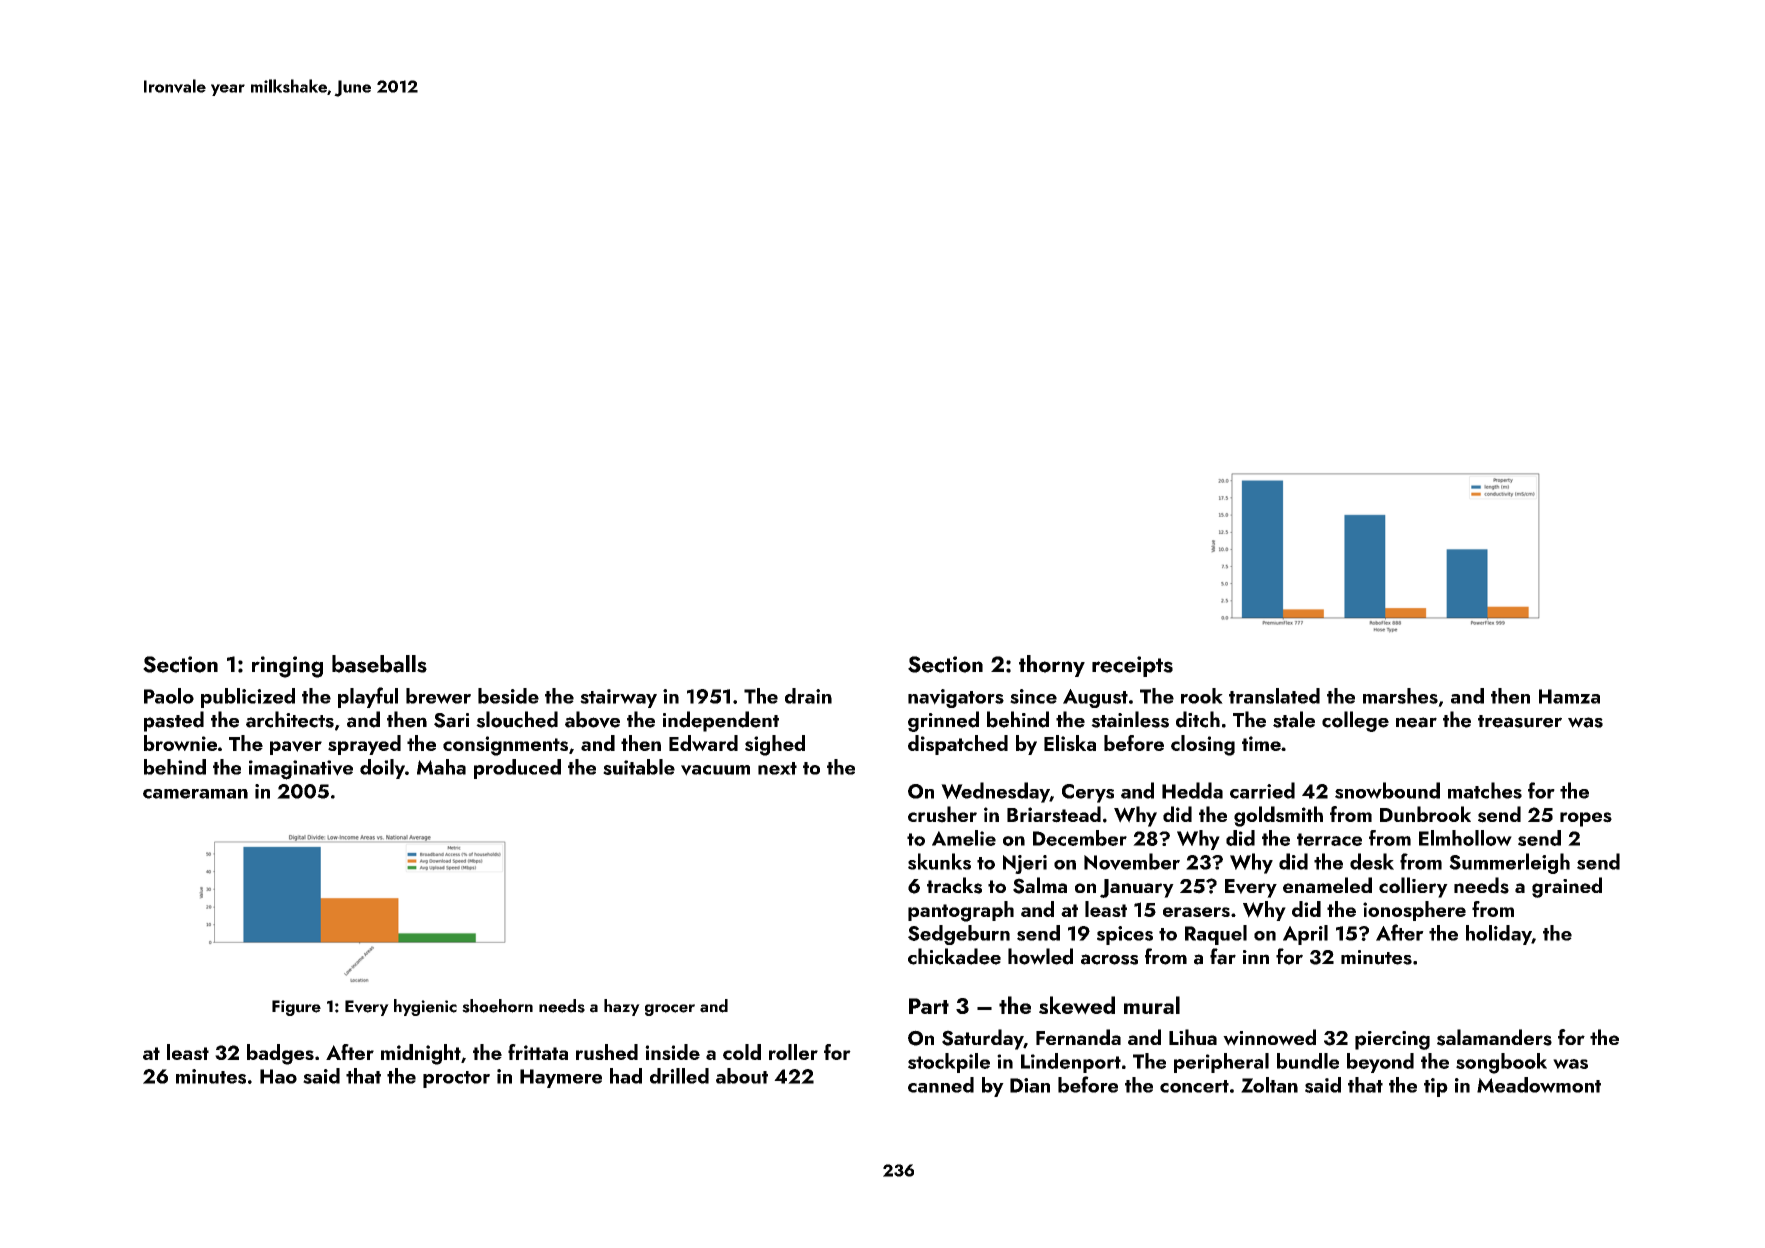 The width and height of the page is (1765, 1248). I want to click on Sedgeburn, so click(959, 935).
